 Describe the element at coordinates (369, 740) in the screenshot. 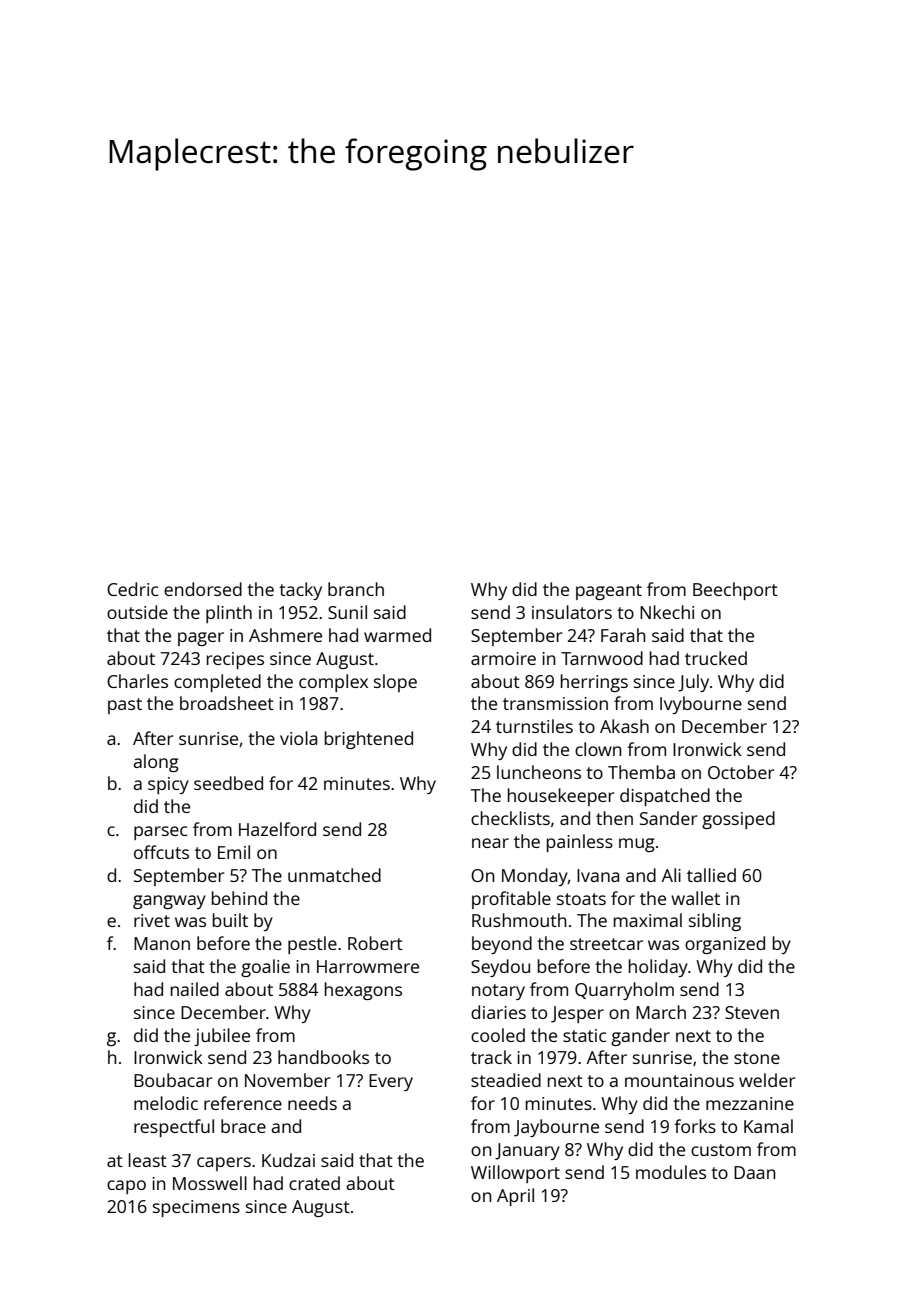

I see `brightened` at that location.
